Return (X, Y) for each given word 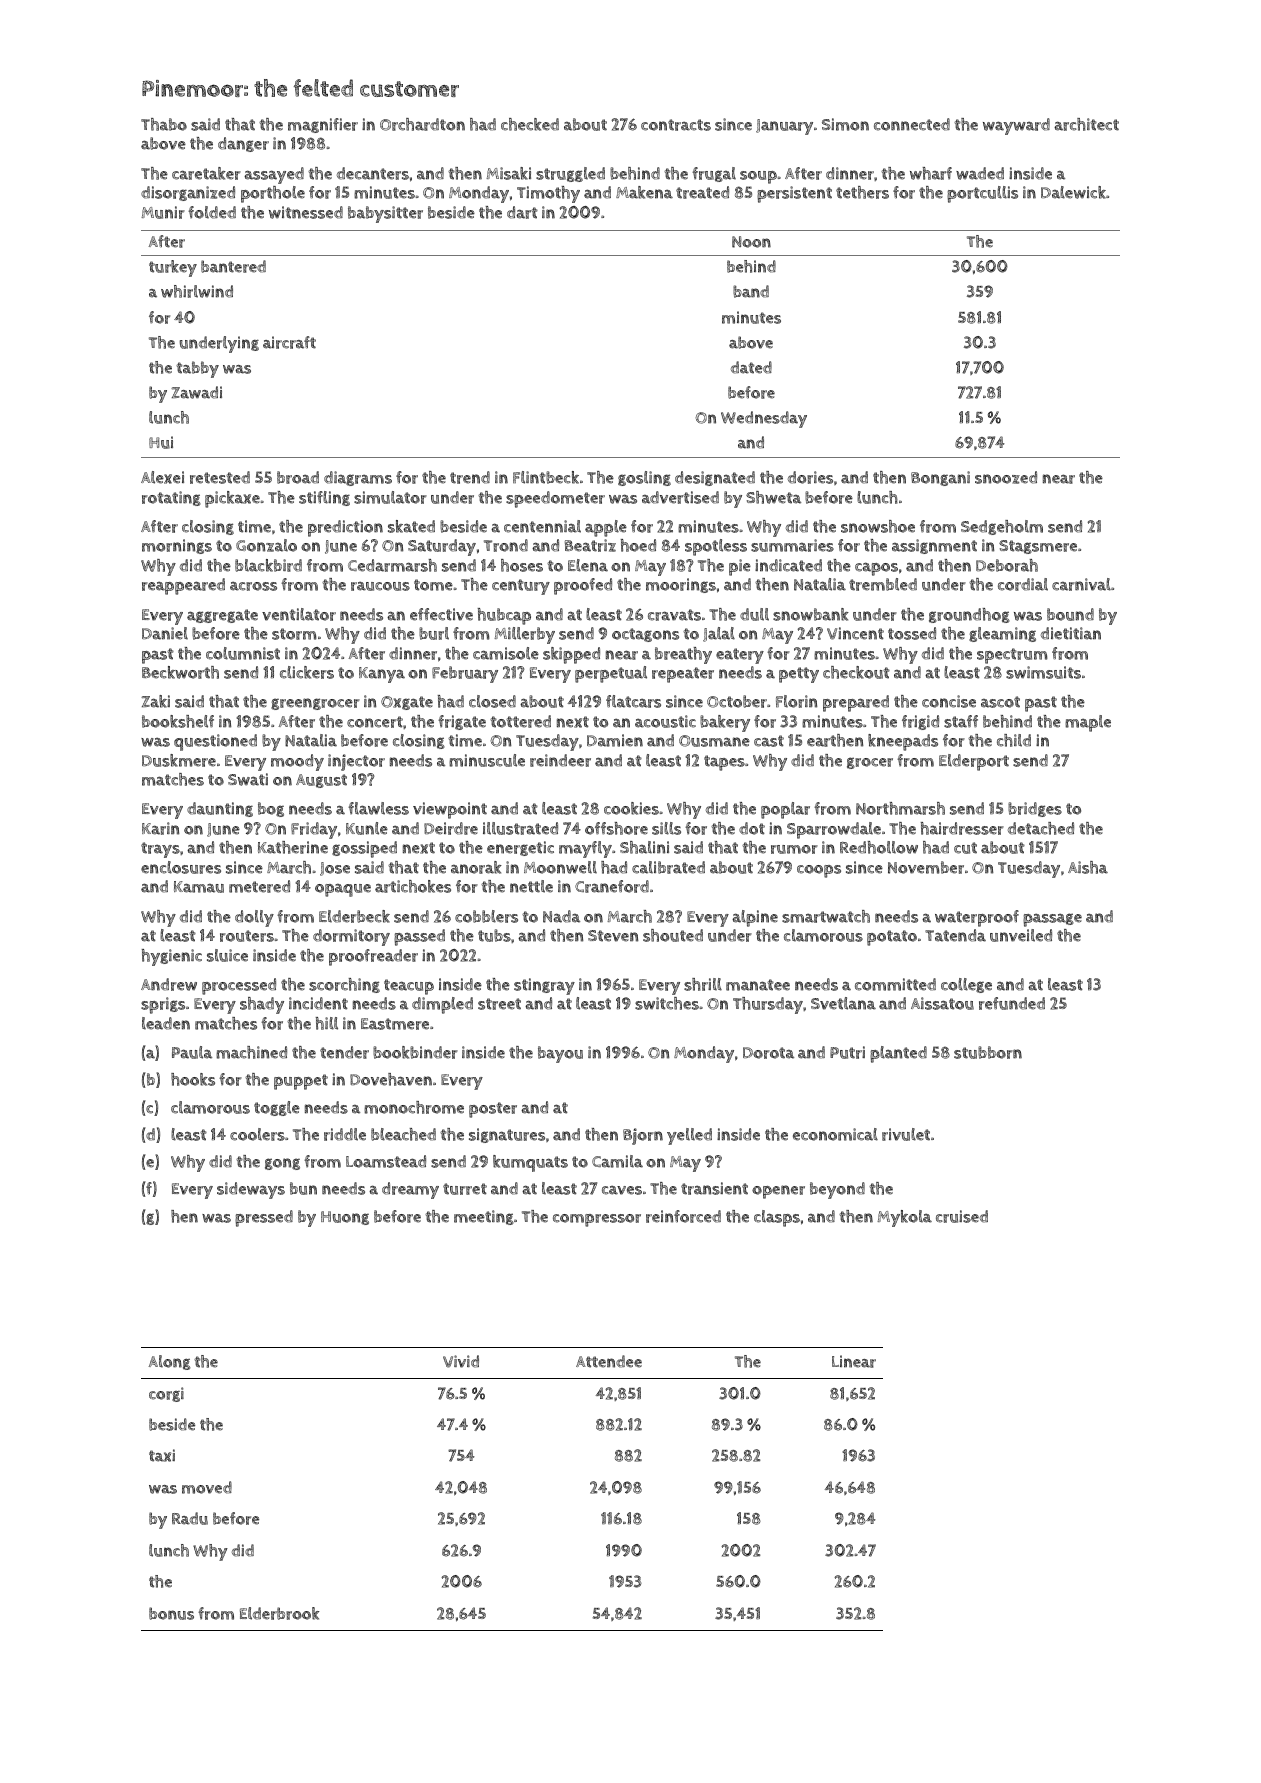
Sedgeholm (1002, 527)
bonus (171, 1613)
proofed (583, 586)
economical (835, 1134)
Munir (163, 212)
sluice (227, 955)
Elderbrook (279, 1613)
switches (667, 1003)
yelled (689, 1136)
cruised (962, 1216)
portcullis (982, 194)
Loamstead (386, 1161)
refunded (1012, 1003)
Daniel (165, 633)
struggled (570, 174)
